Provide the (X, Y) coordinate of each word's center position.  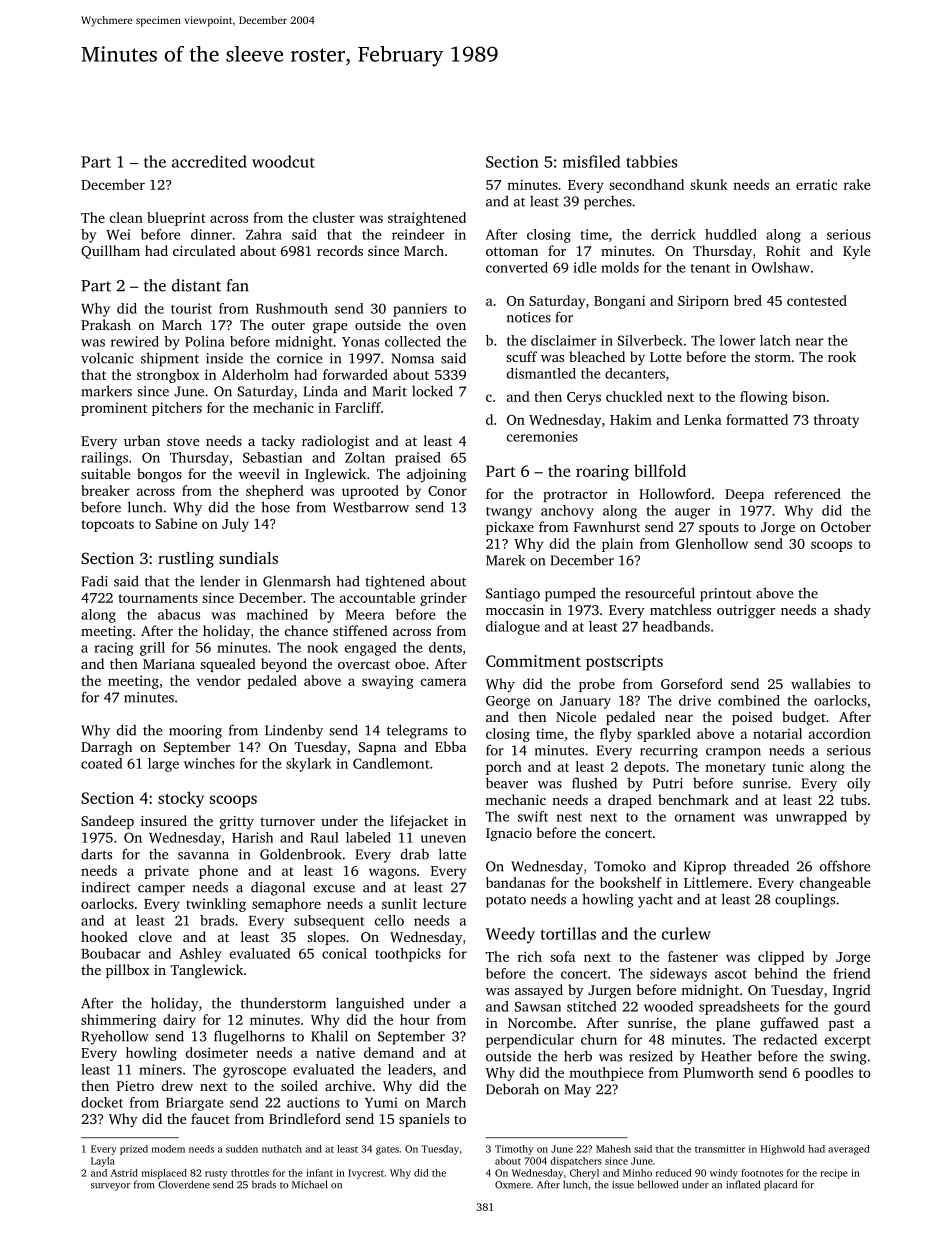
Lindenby (294, 731)
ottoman (512, 251)
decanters (635, 373)
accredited (209, 161)
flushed (594, 783)
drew (177, 1085)
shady (852, 611)
